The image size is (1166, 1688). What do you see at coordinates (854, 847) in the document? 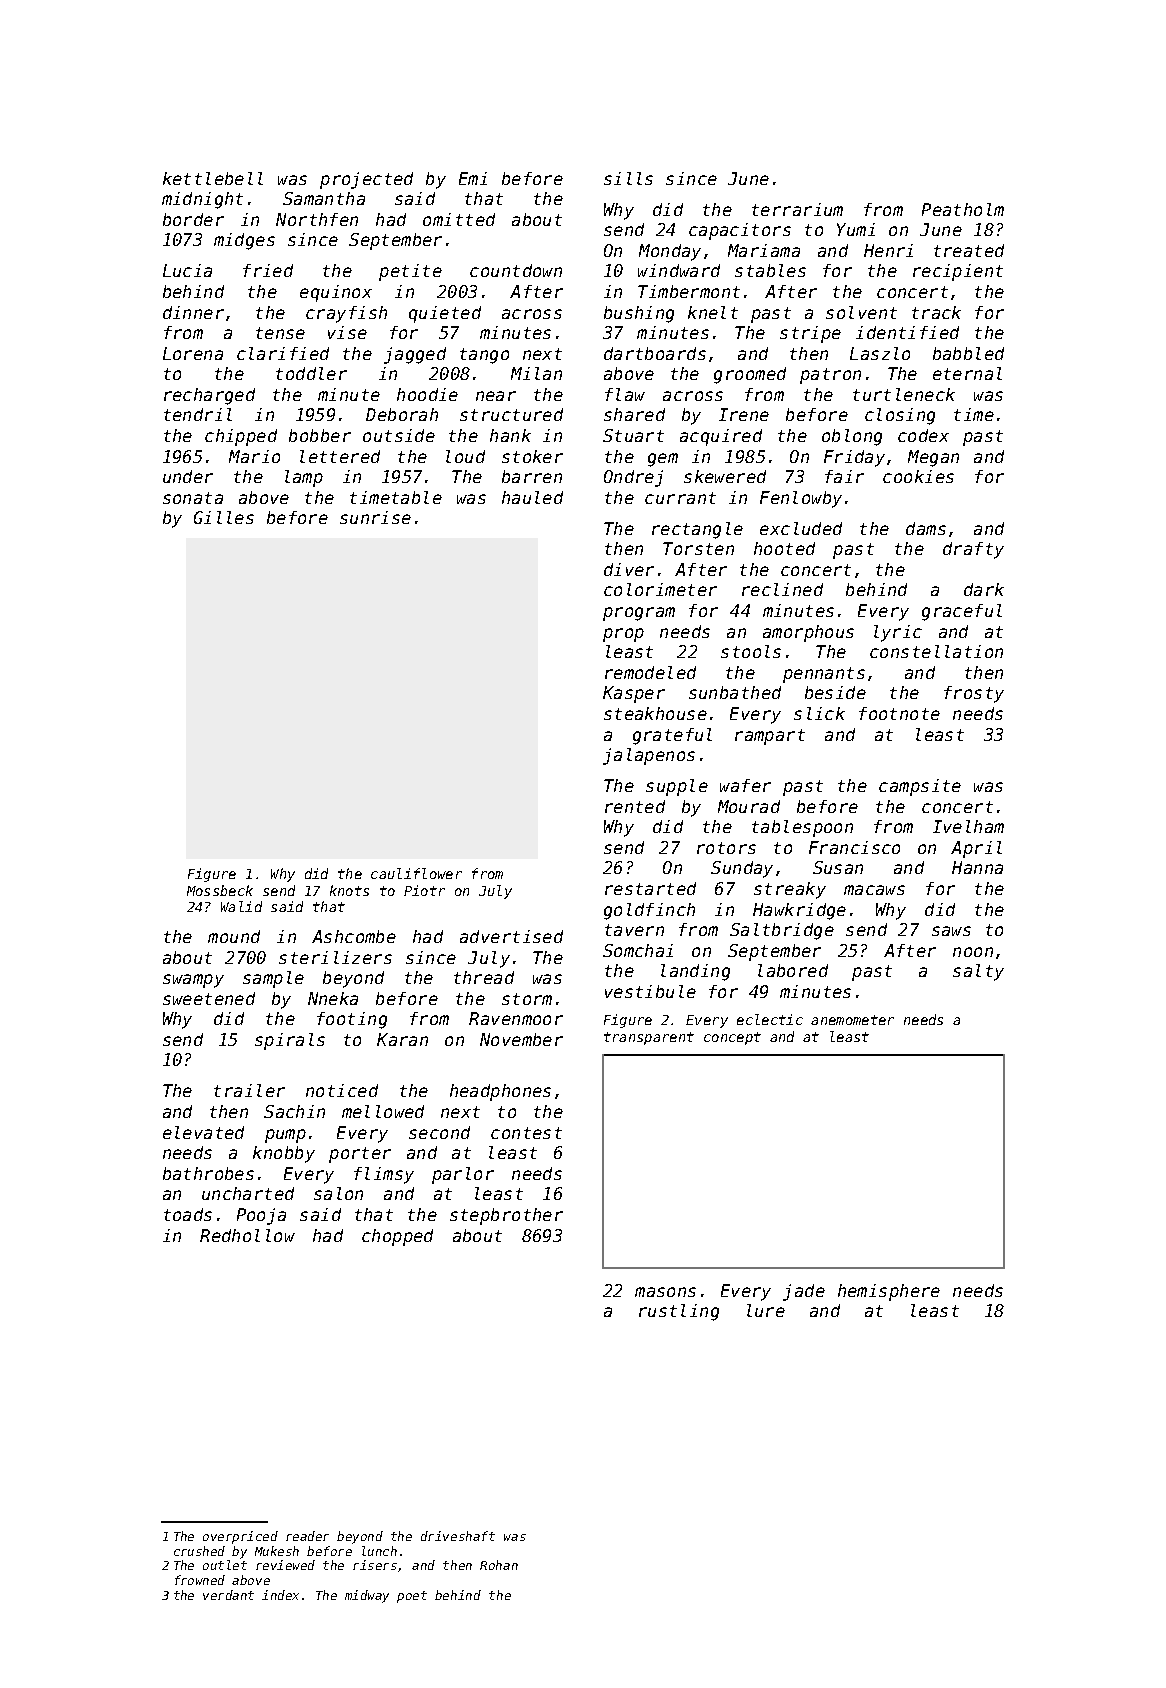
I see `Francisco` at bounding box center [854, 847].
